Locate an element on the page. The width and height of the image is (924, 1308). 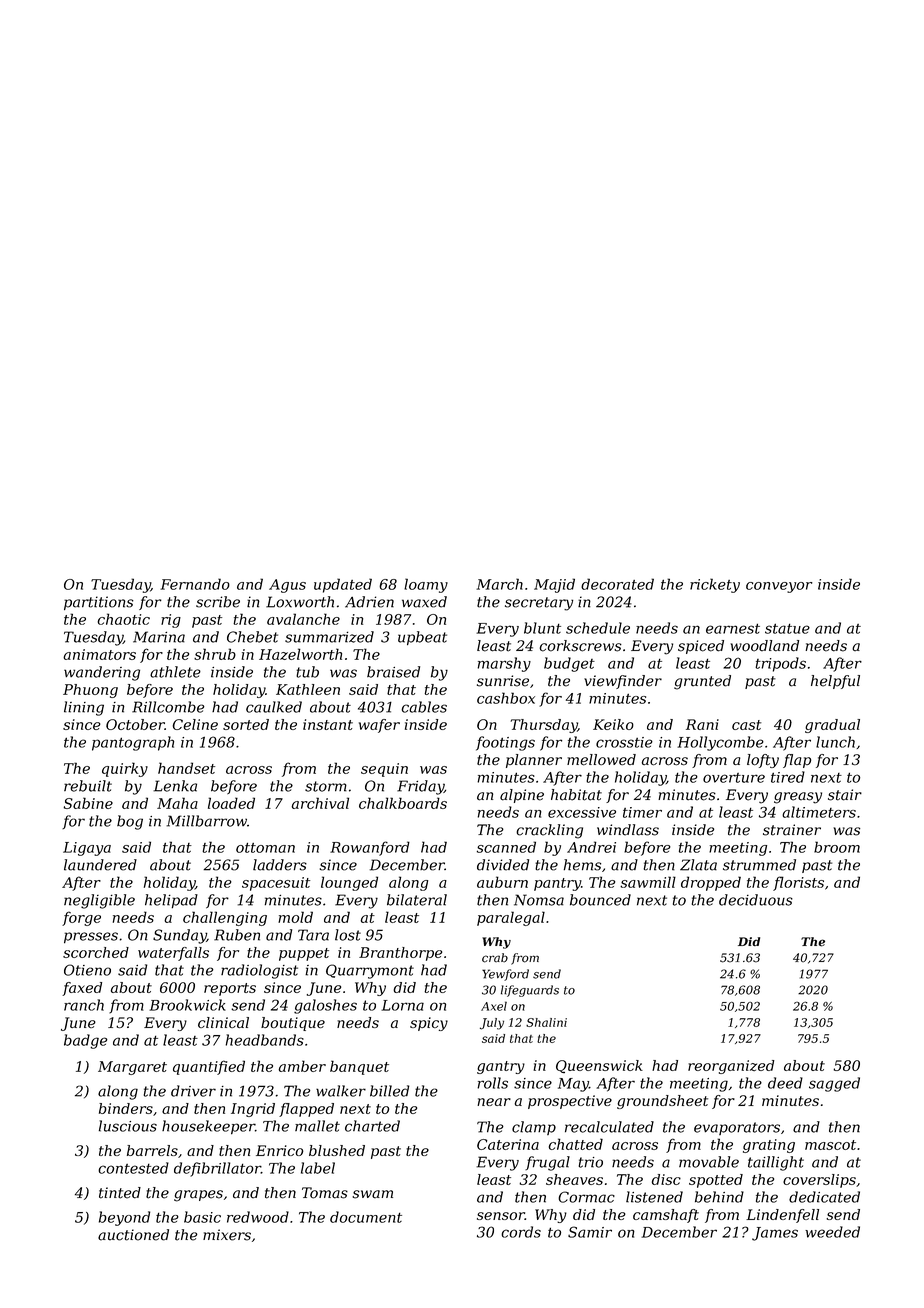
braised is located at coordinates (393, 672).
